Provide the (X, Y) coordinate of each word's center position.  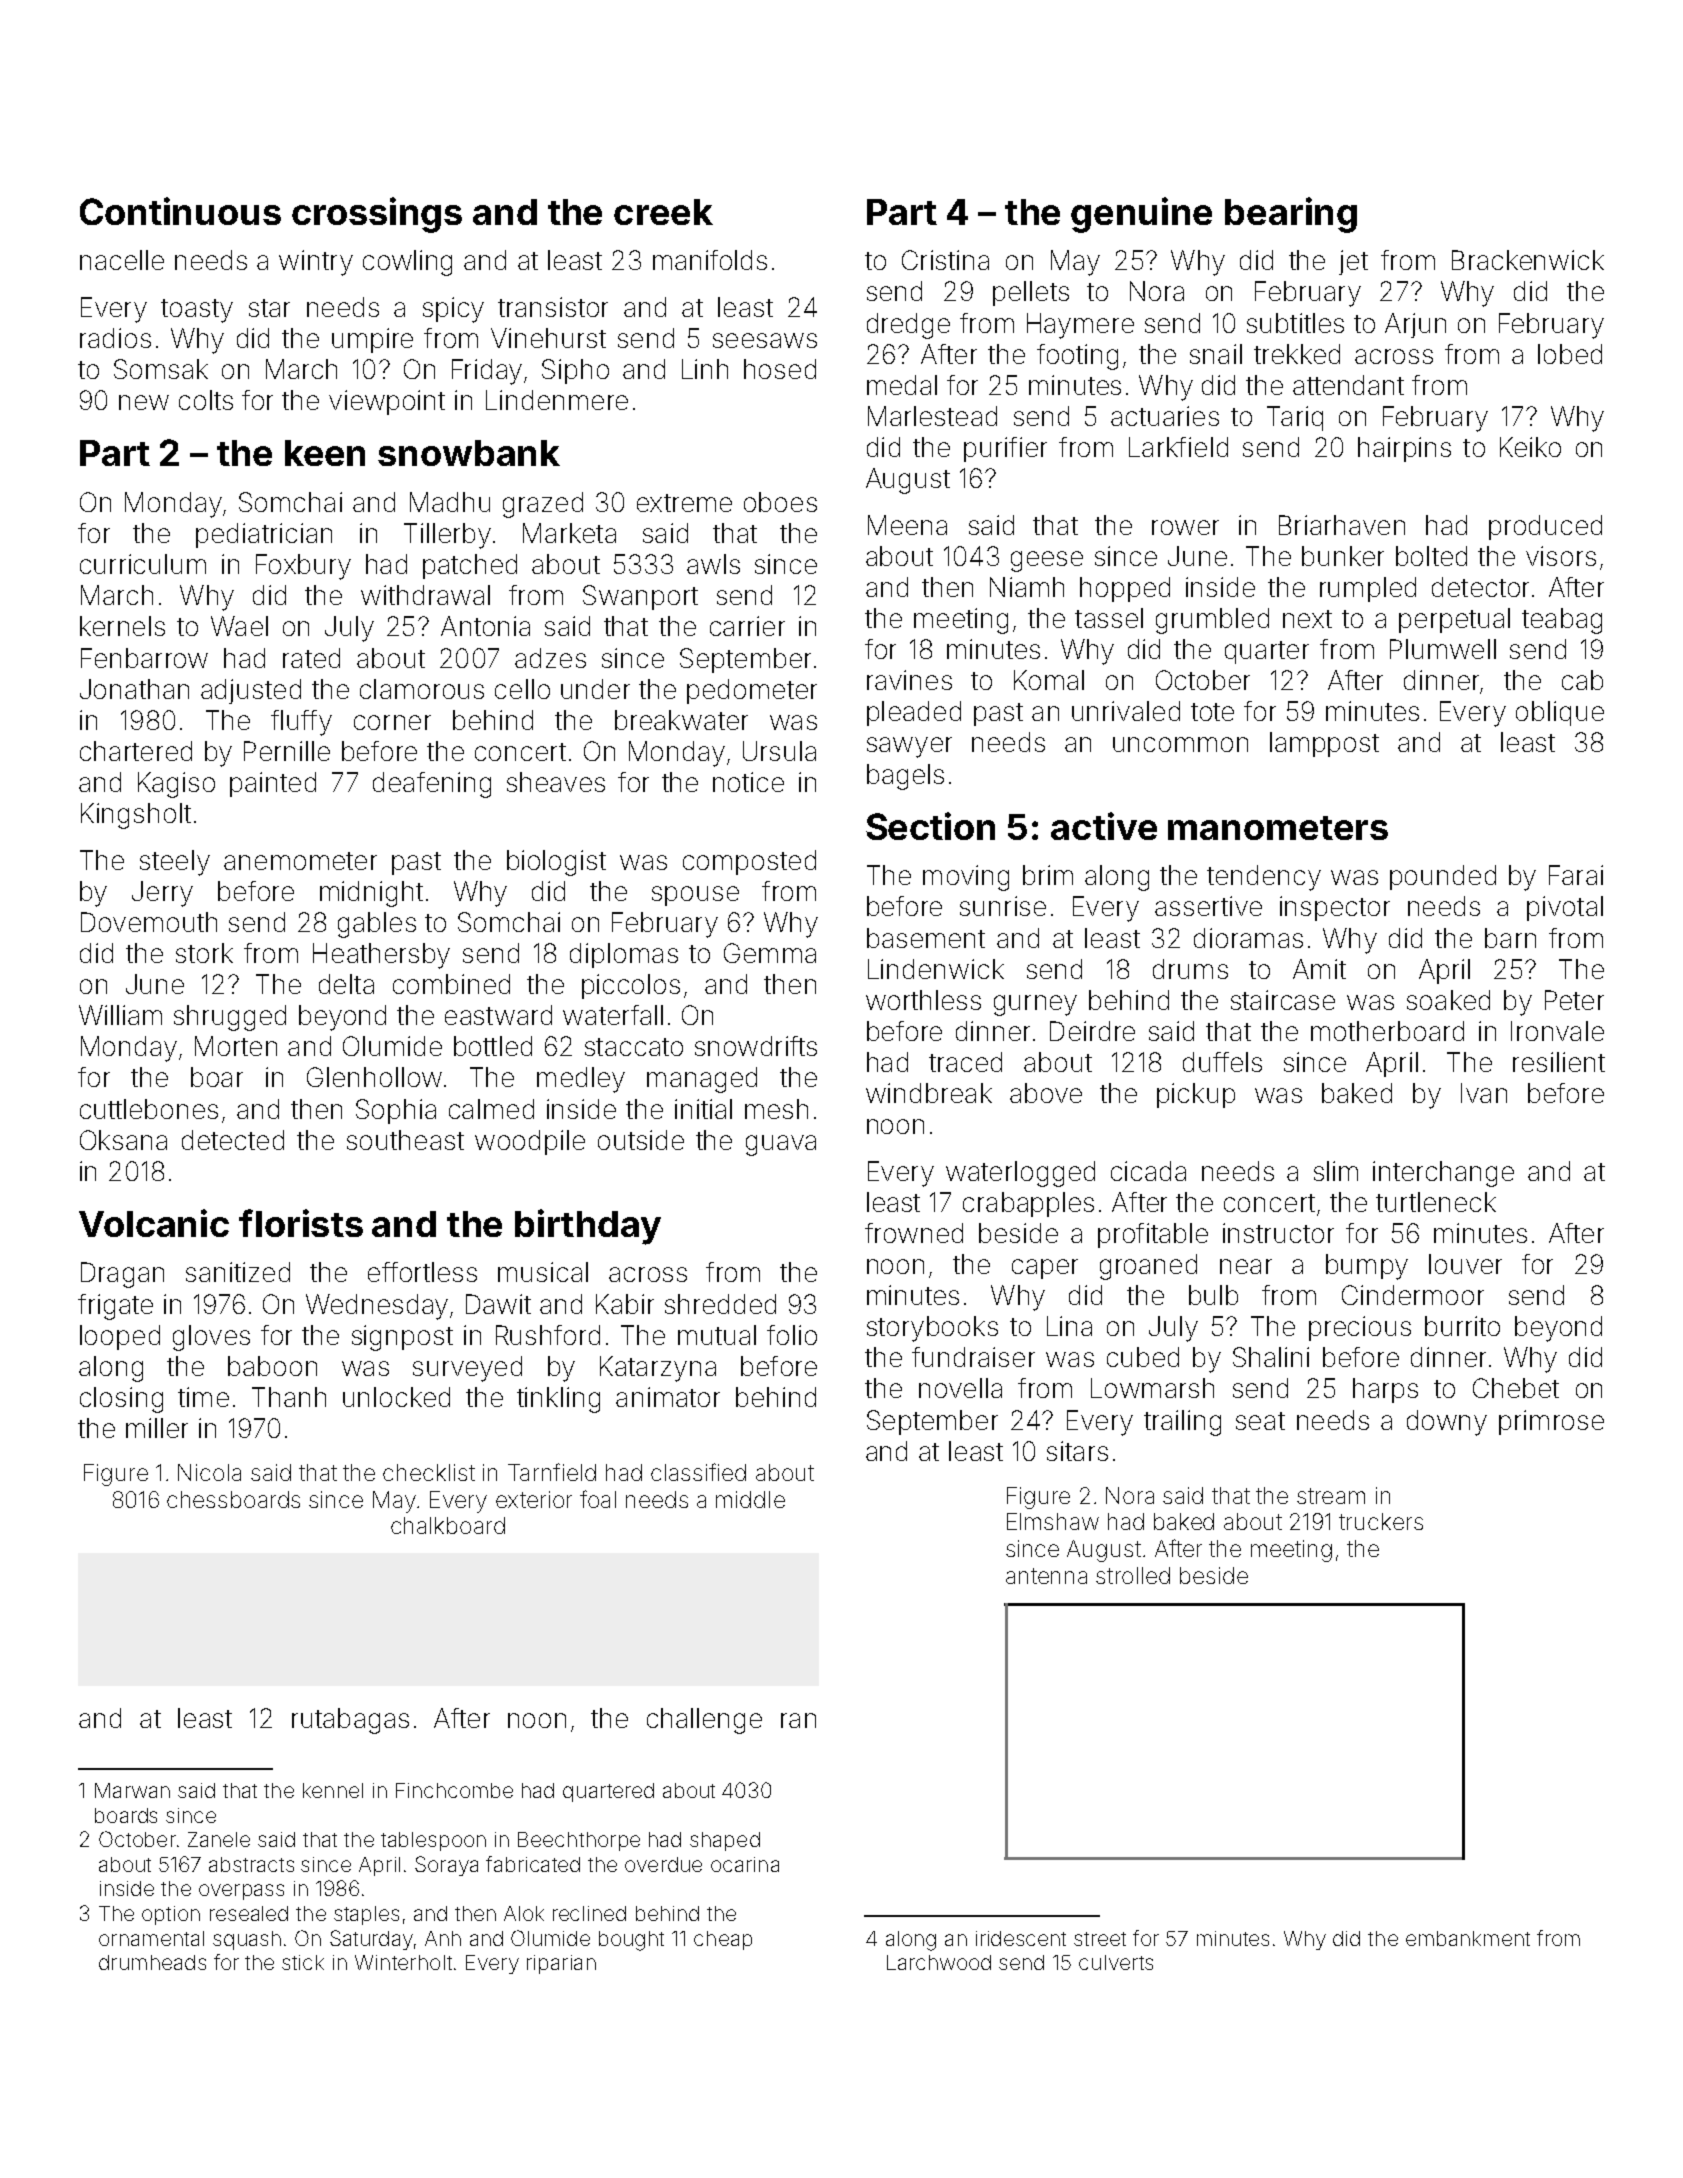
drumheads (152, 1962)
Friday (487, 372)
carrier (747, 626)
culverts (1116, 1962)
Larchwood (939, 1962)
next (1307, 619)
